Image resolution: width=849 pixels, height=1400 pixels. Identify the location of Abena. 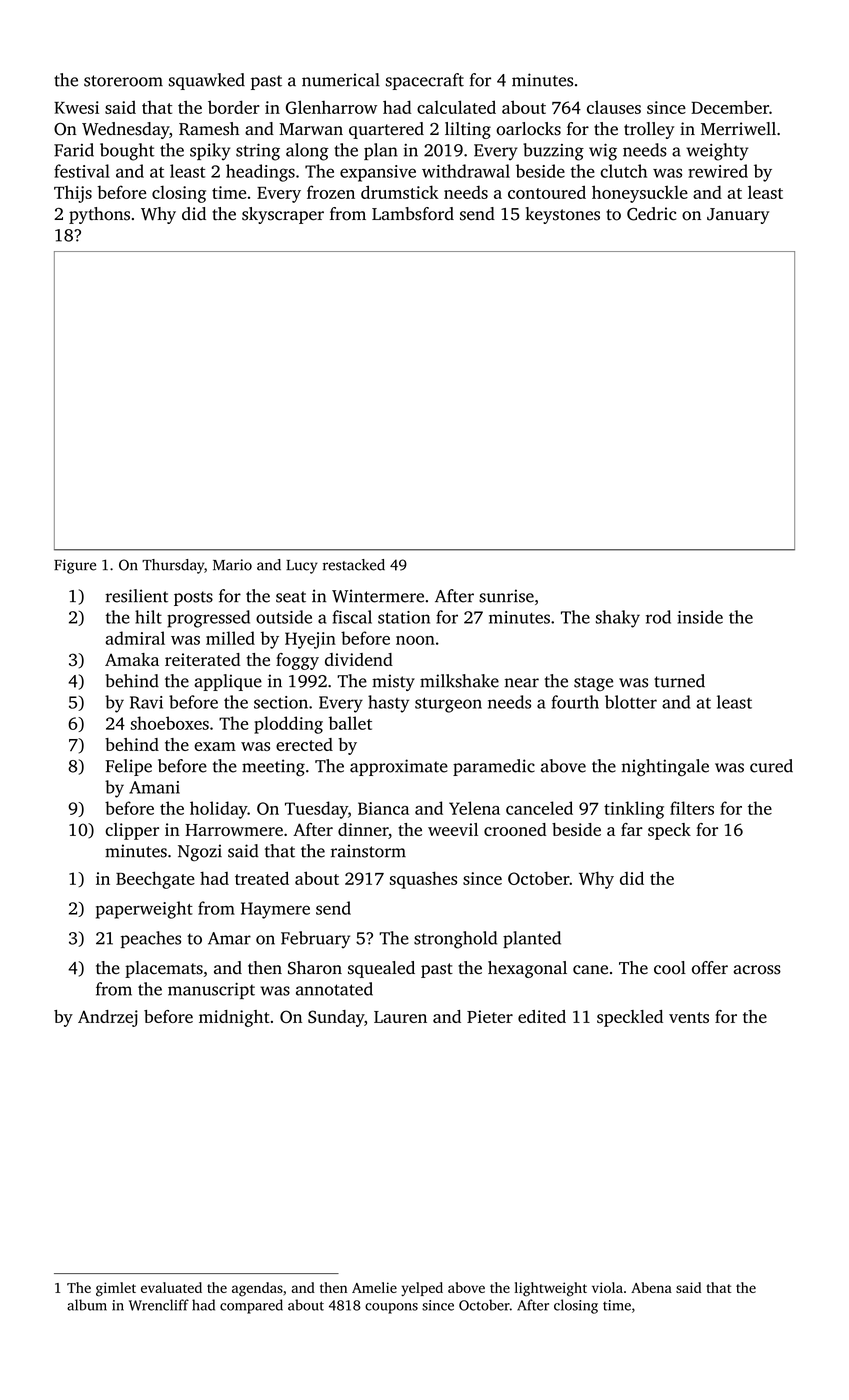
(651, 1287).
